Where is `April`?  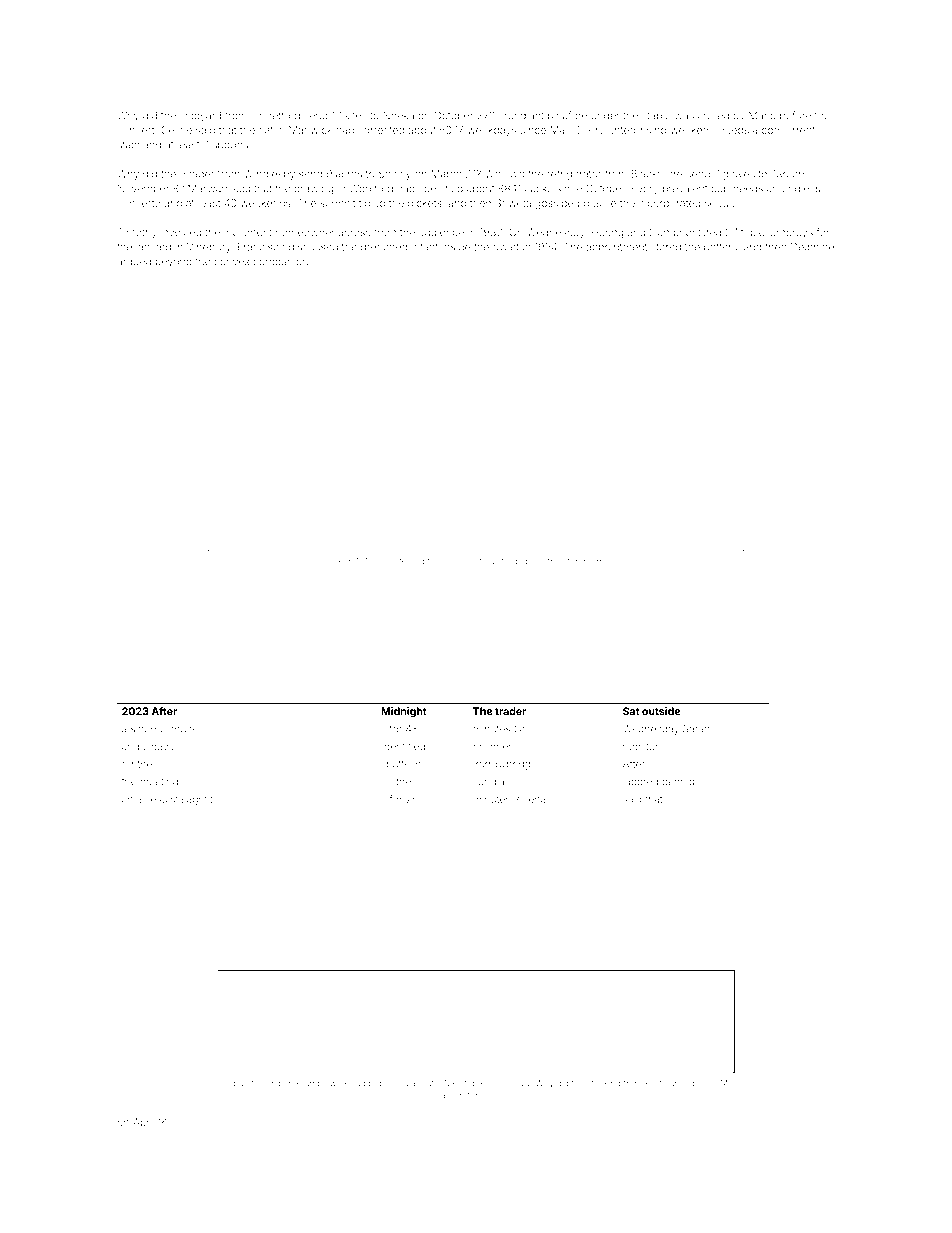
April is located at coordinates (143, 1123).
